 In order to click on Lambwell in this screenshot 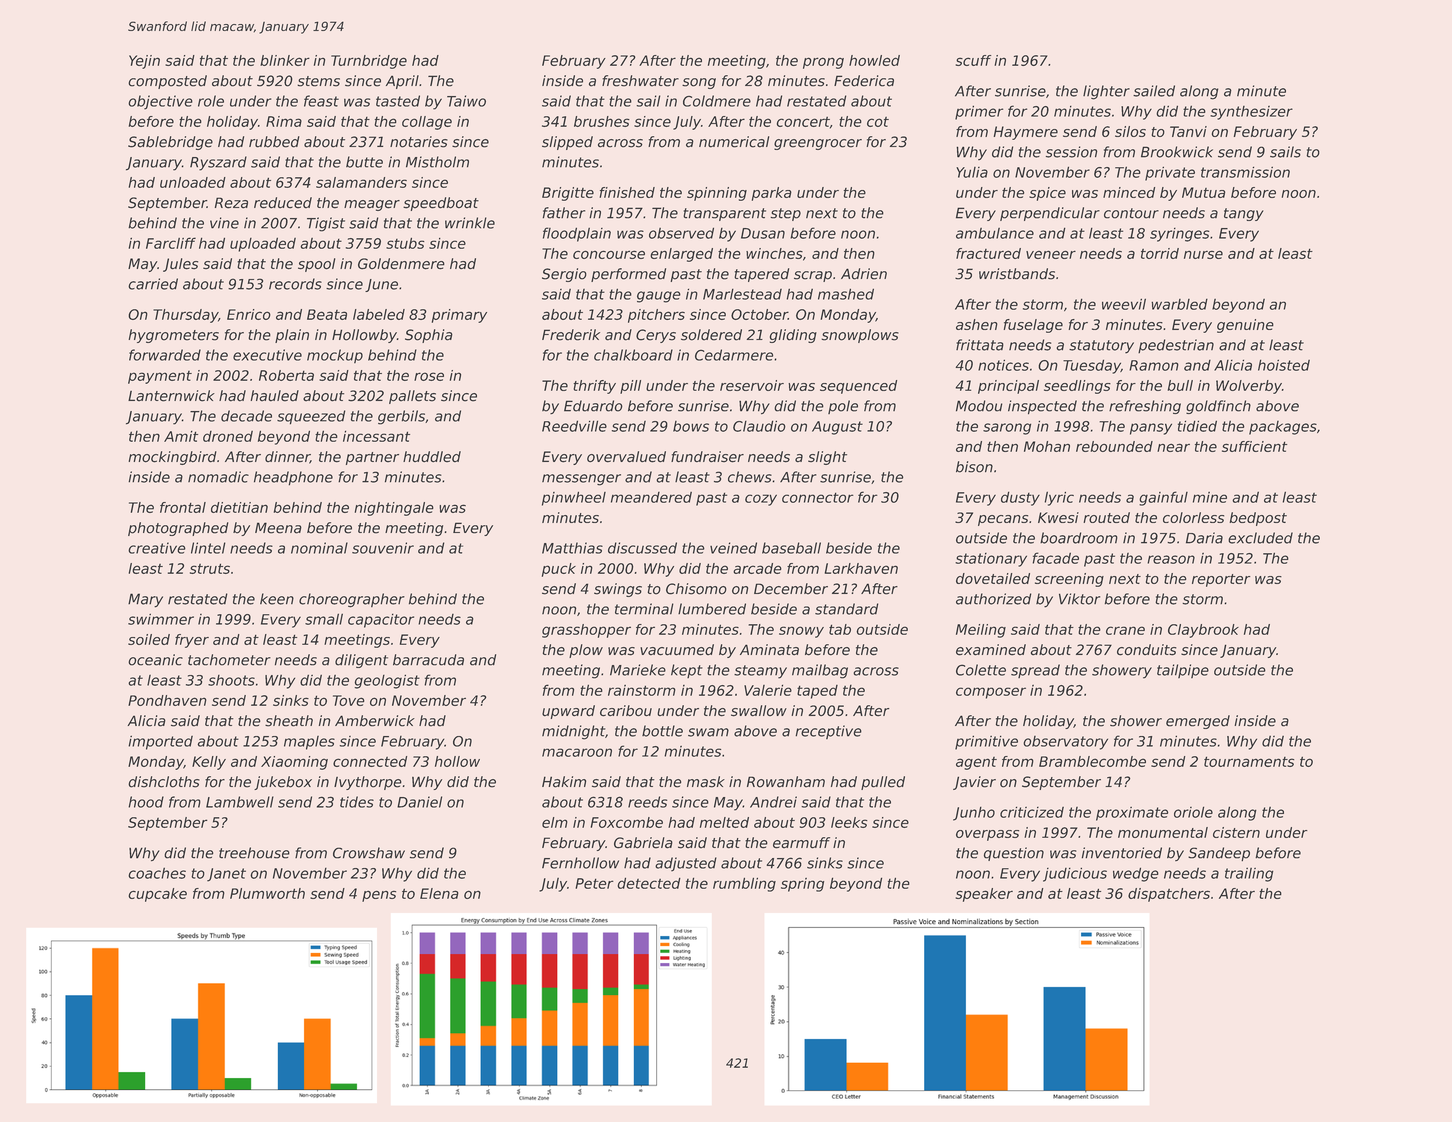, I will do `click(240, 802)`.
